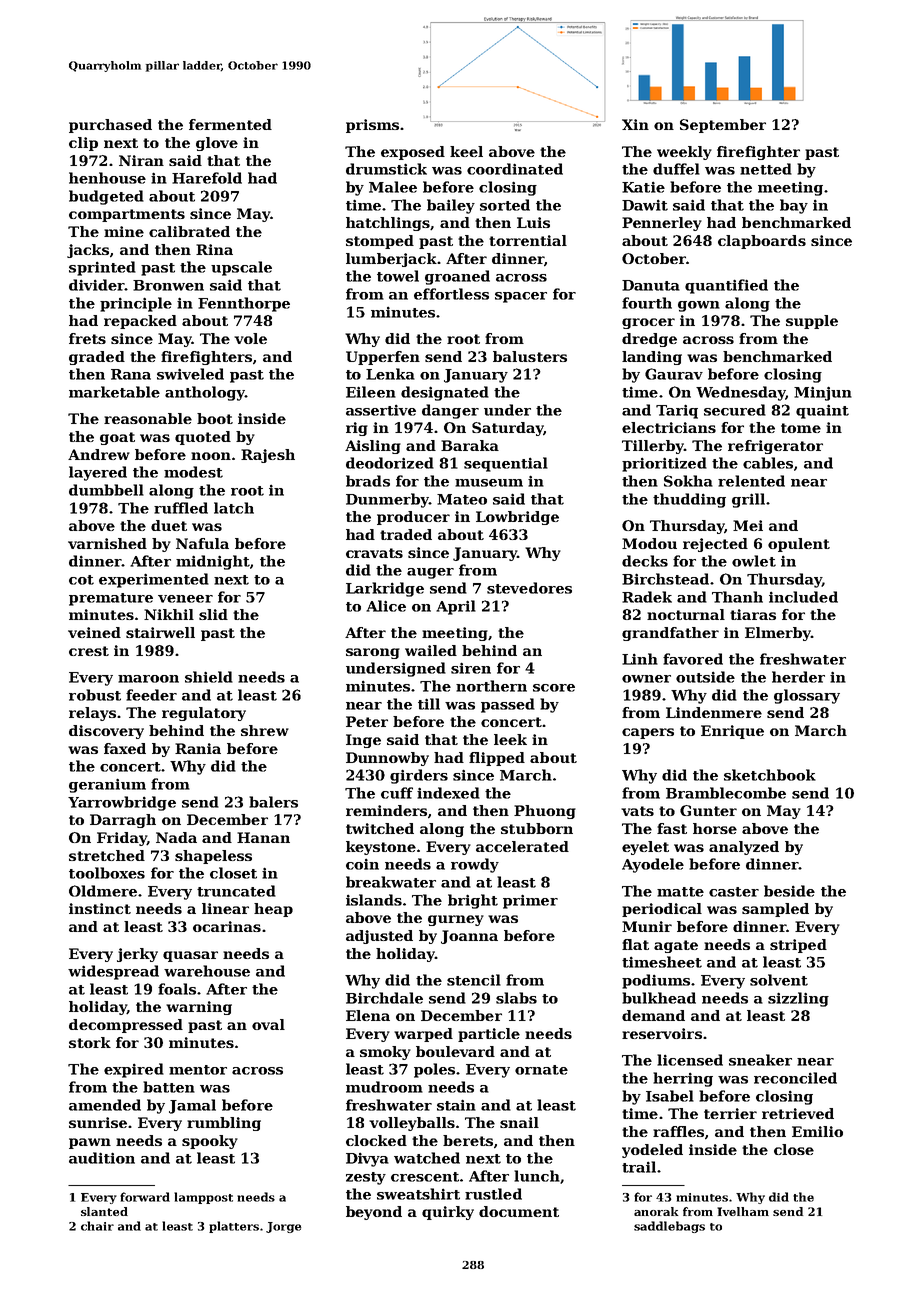 Image resolution: width=924 pixels, height=1308 pixels. I want to click on document, so click(519, 1211).
